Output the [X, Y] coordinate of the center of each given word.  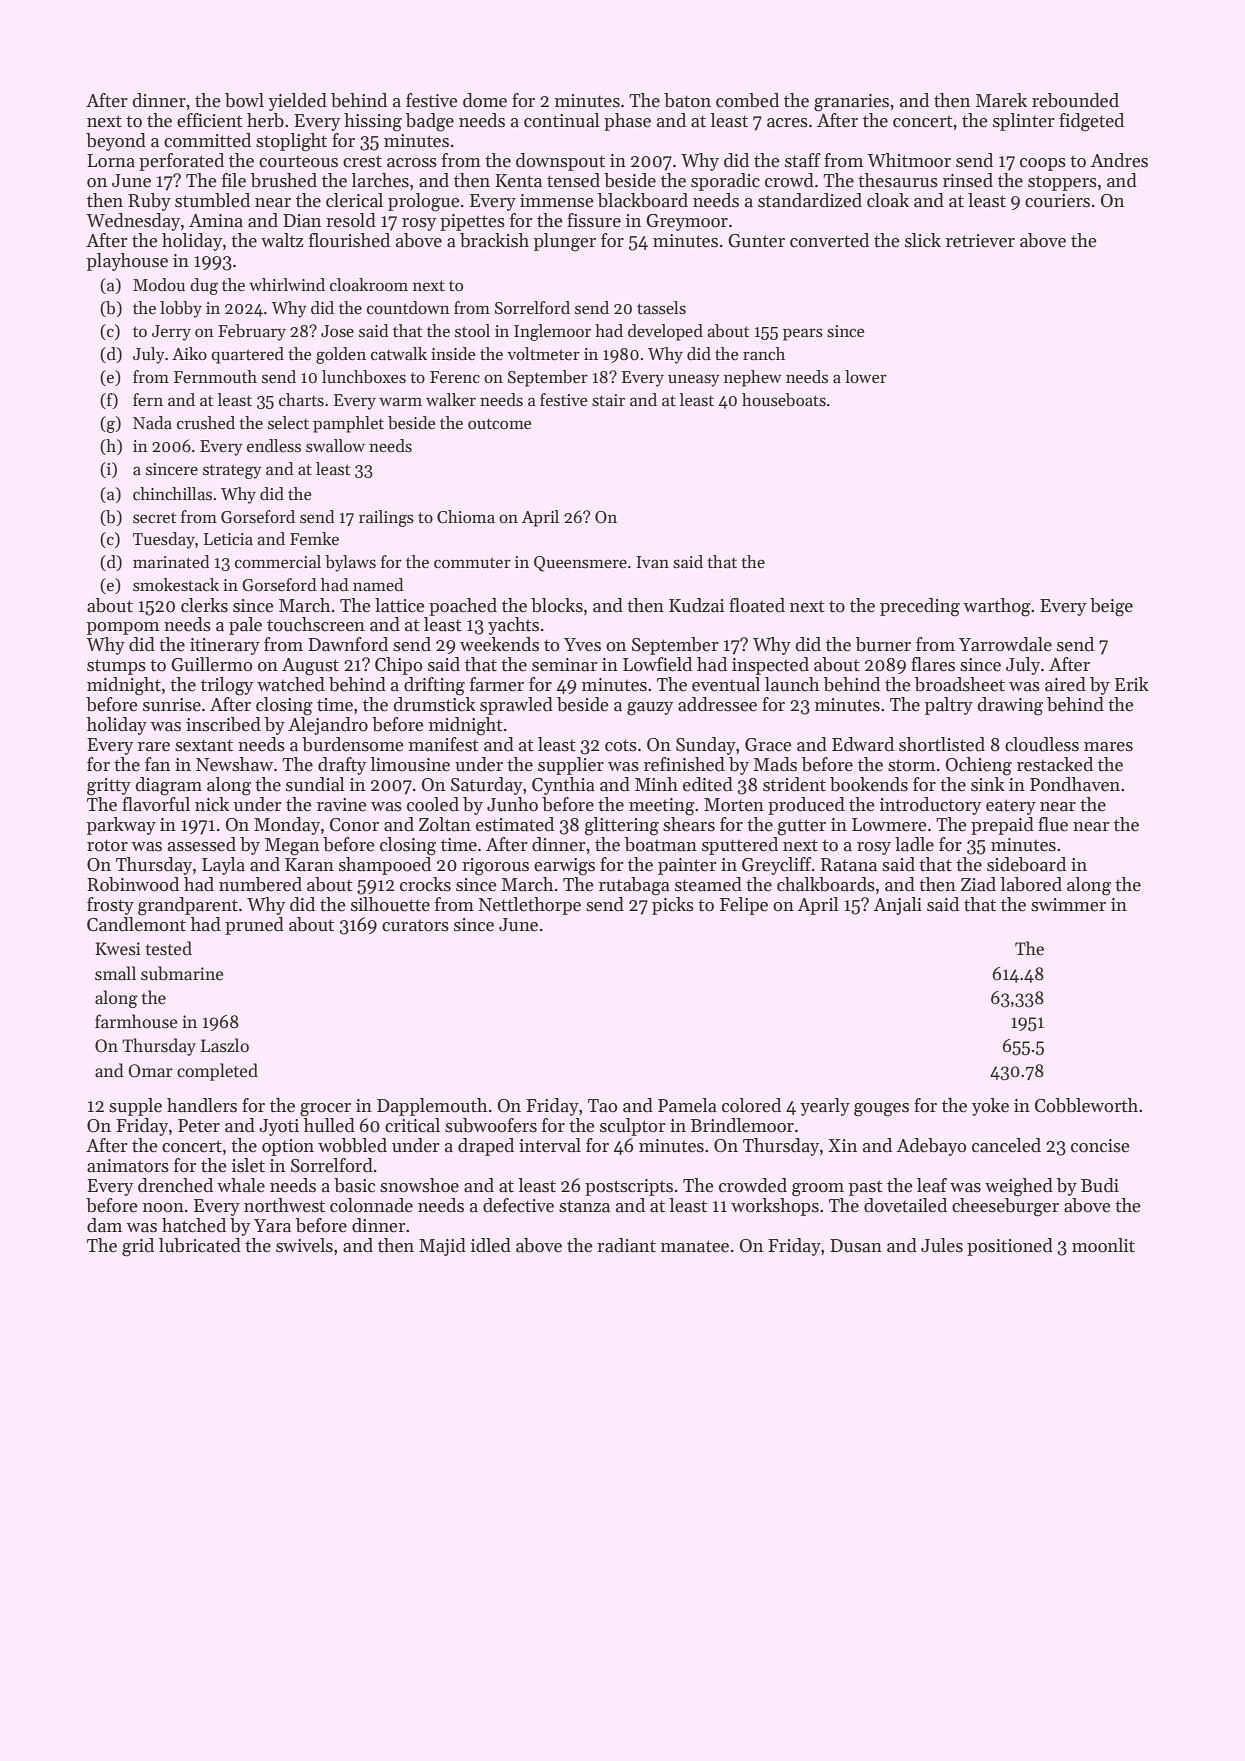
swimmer [1068, 905]
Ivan [652, 562]
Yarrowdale [1005, 644]
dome [485, 100]
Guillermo [212, 664]
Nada [152, 423]
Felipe [744, 906]
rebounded [1075, 100]
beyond [116, 142]
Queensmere [580, 564]
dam [104, 1225]
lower [866, 377]
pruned [254, 926]
